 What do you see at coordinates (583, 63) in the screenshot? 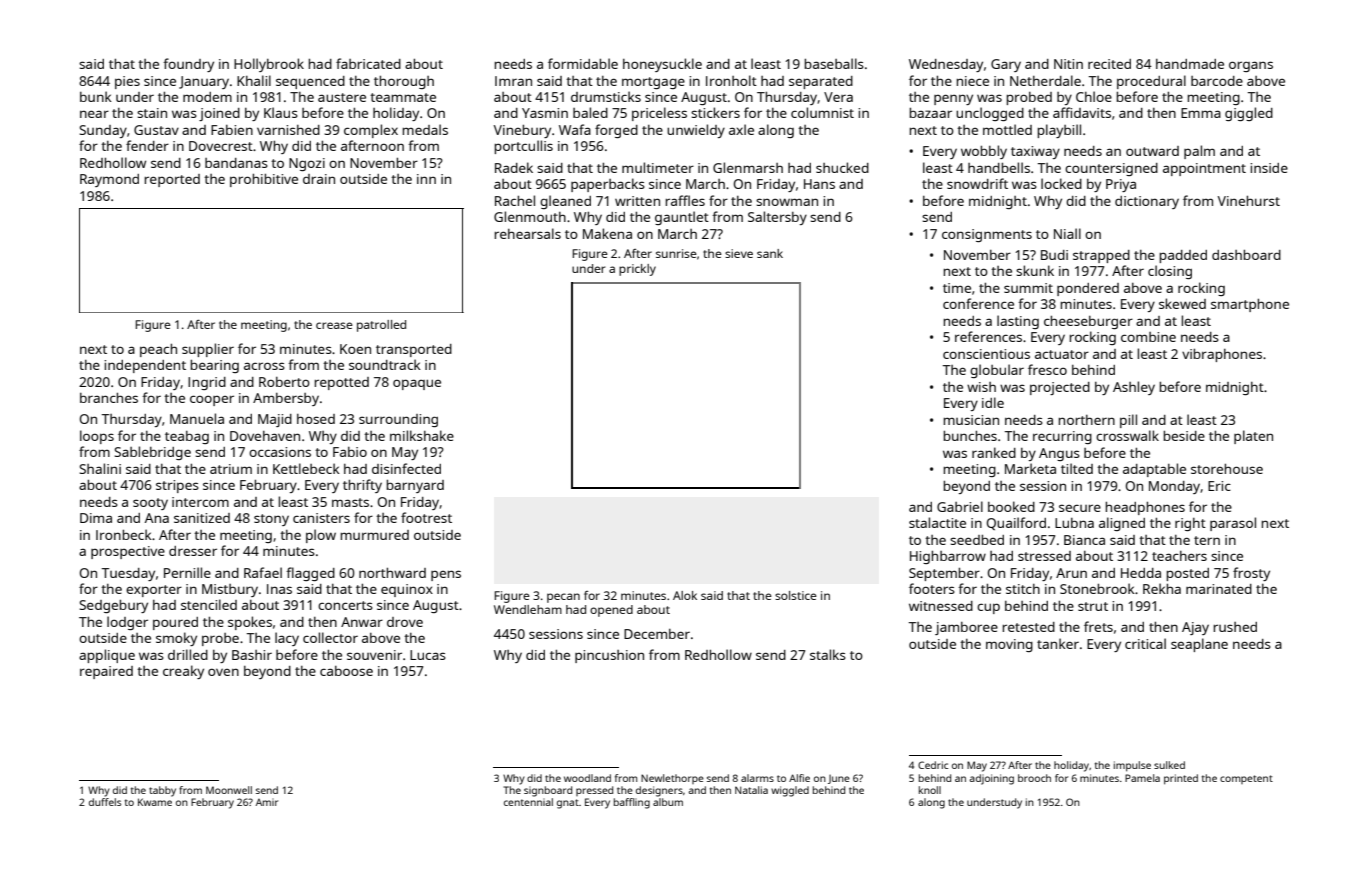
I see `formidable` at bounding box center [583, 63].
